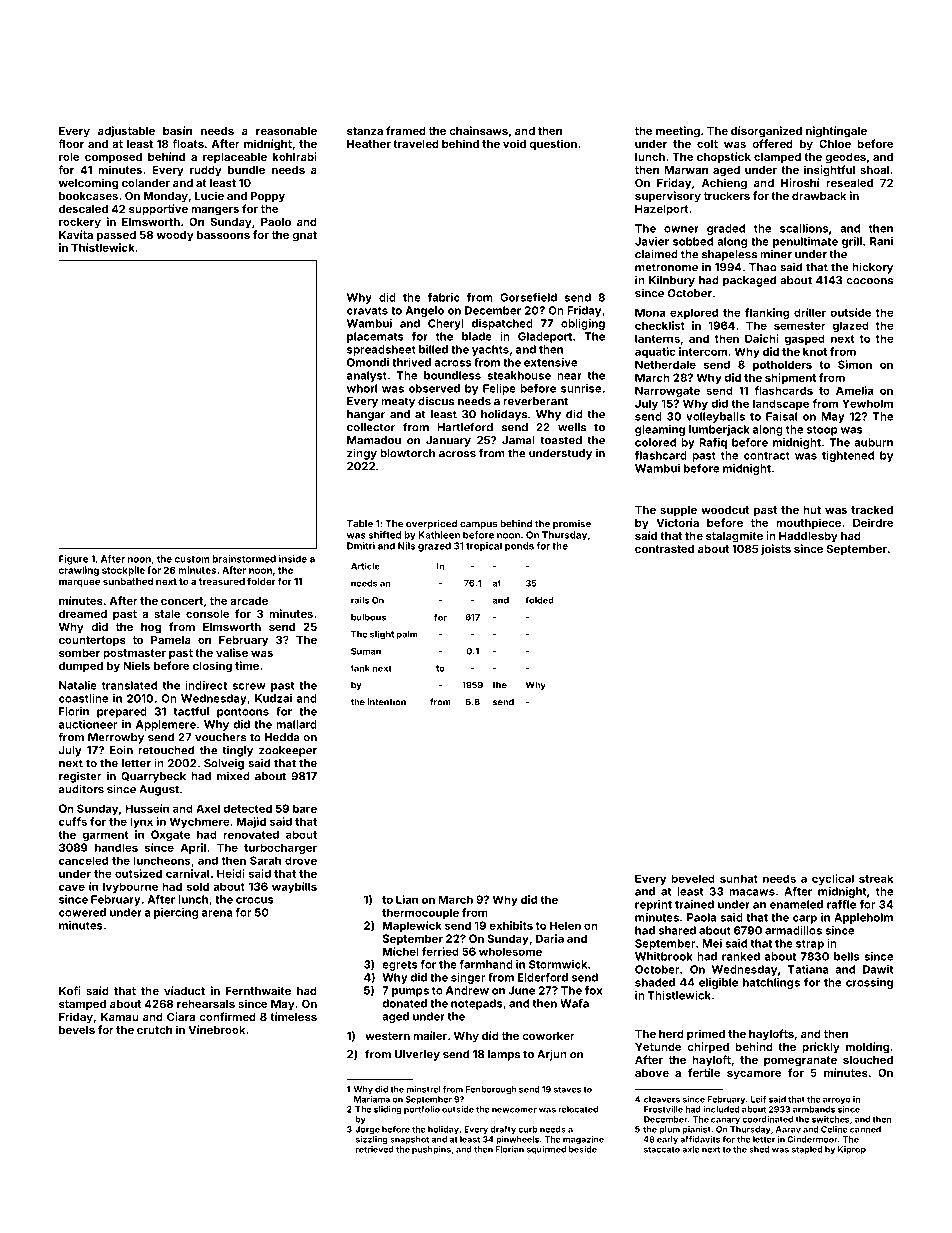  I want to click on retrieved, so click(375, 1149).
